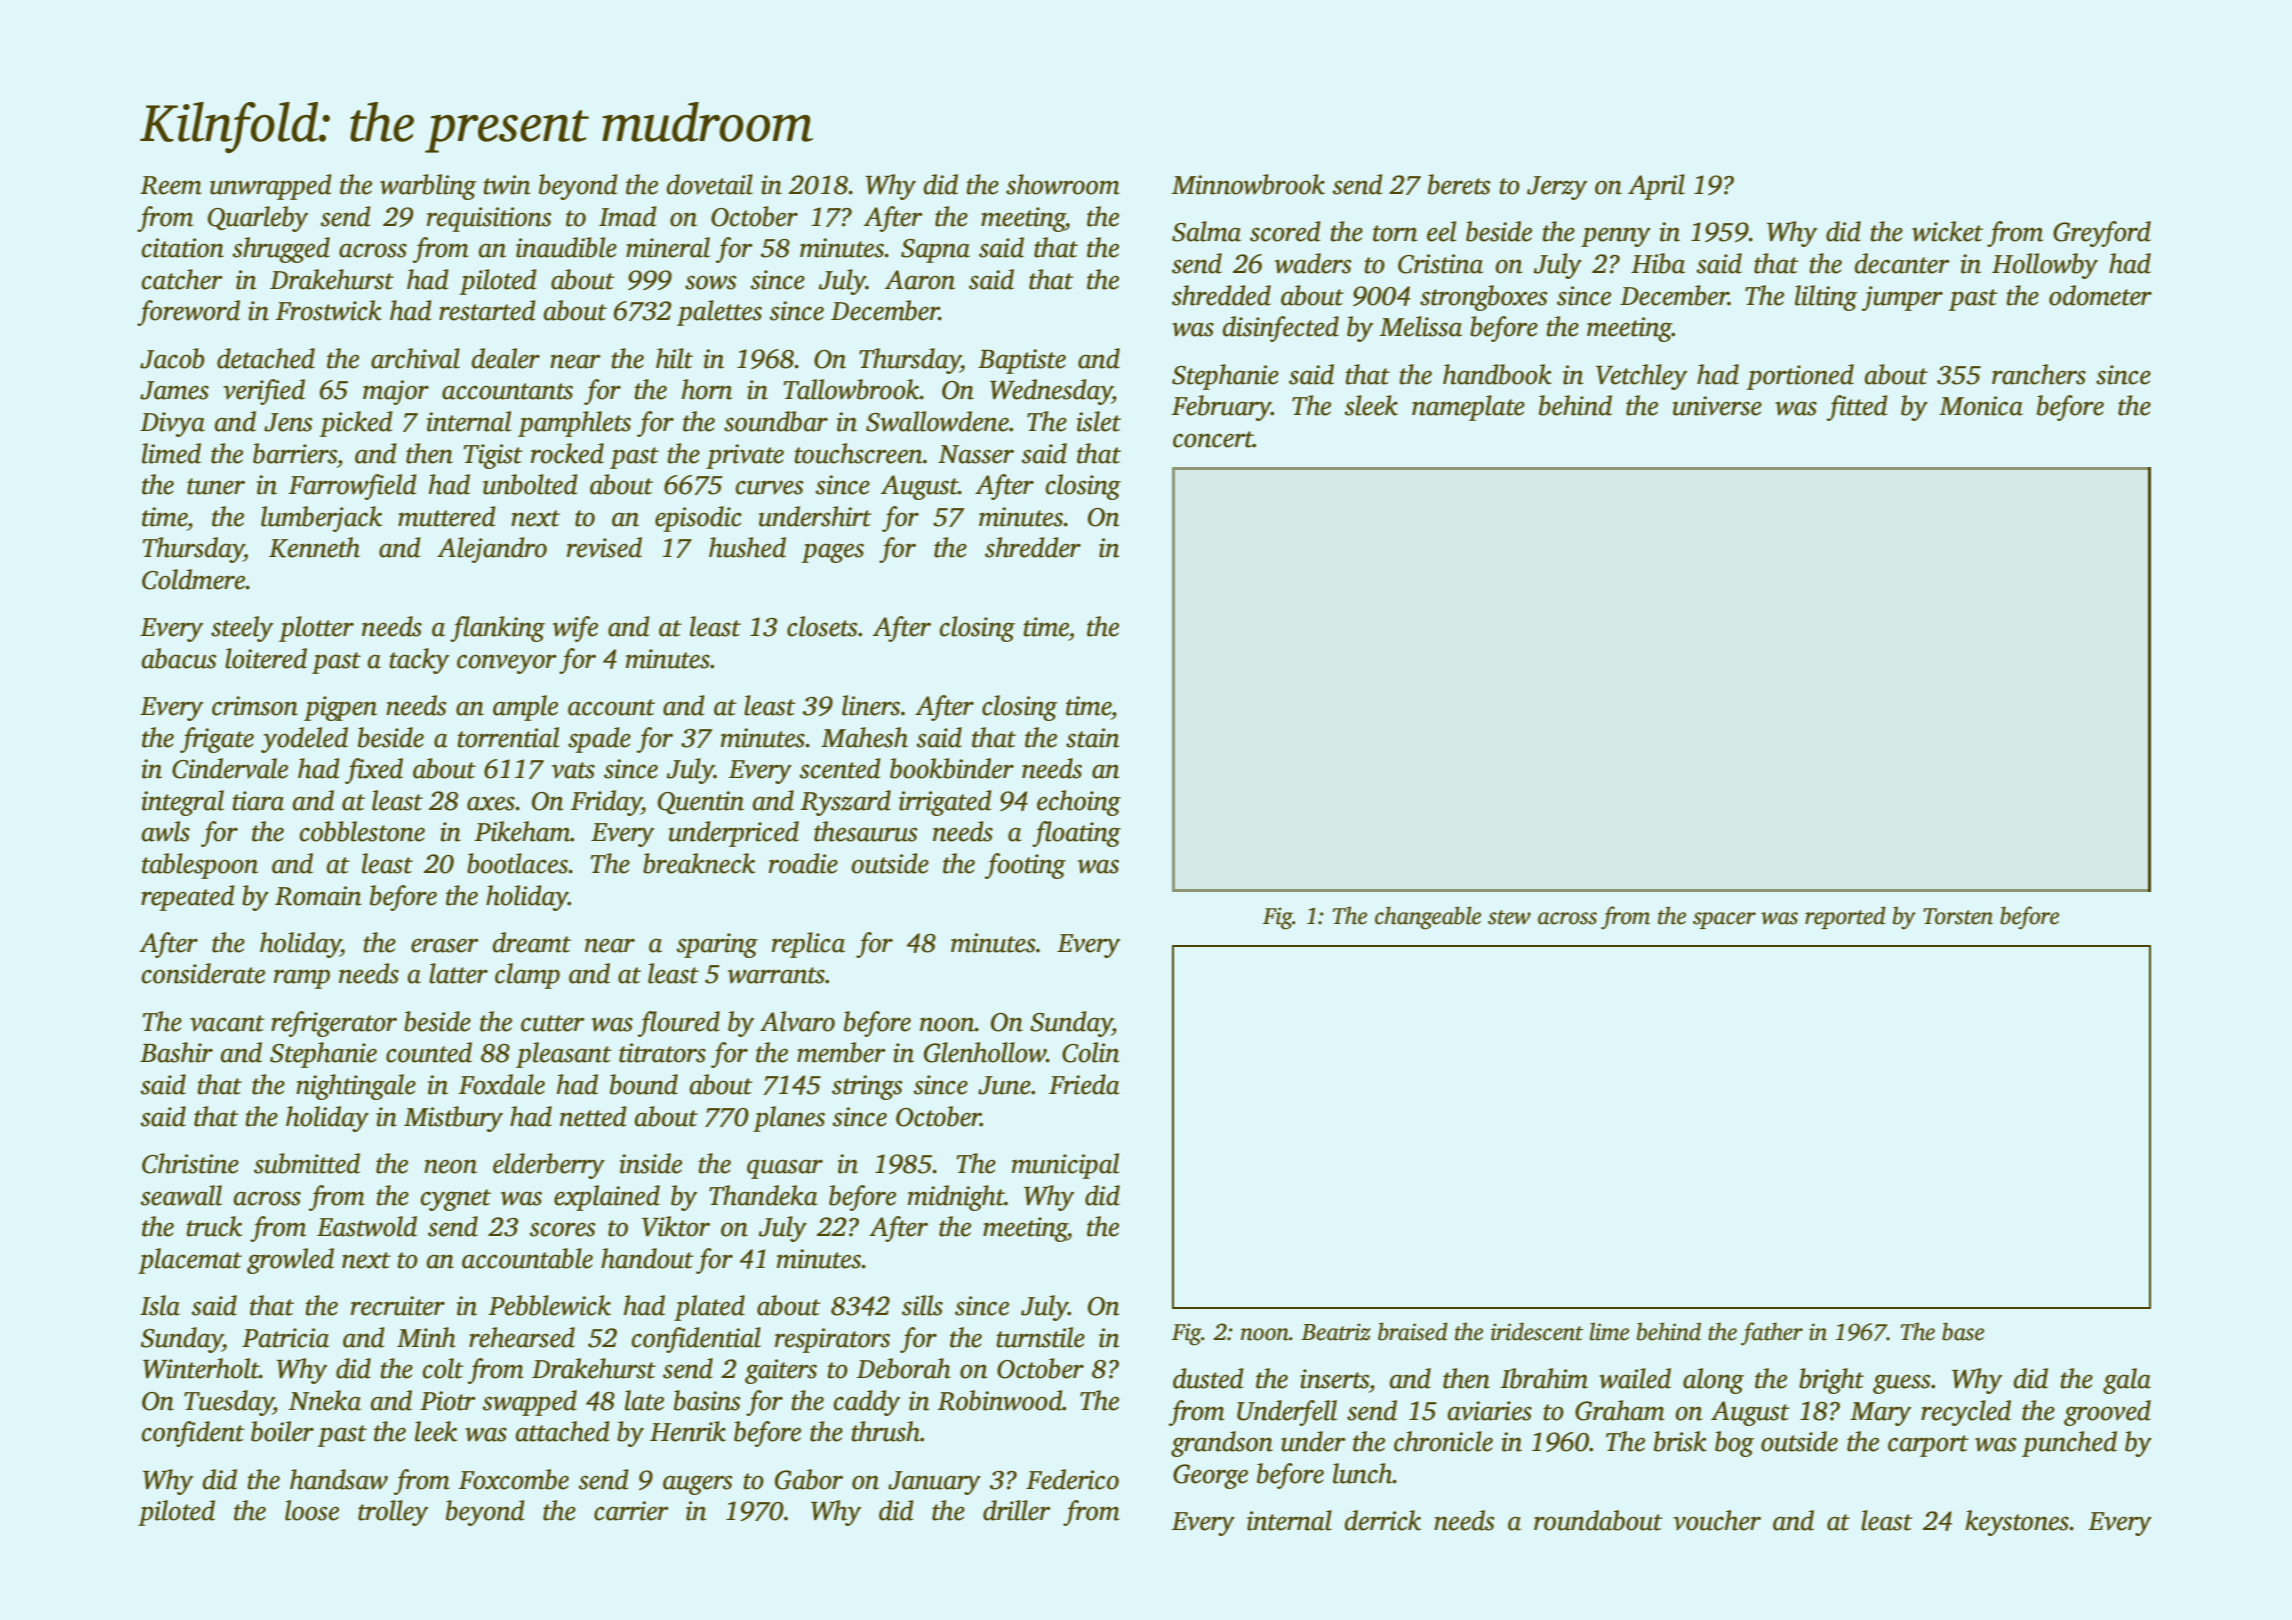 The width and height of the document is (2292, 1620). I want to click on twin, so click(507, 185).
